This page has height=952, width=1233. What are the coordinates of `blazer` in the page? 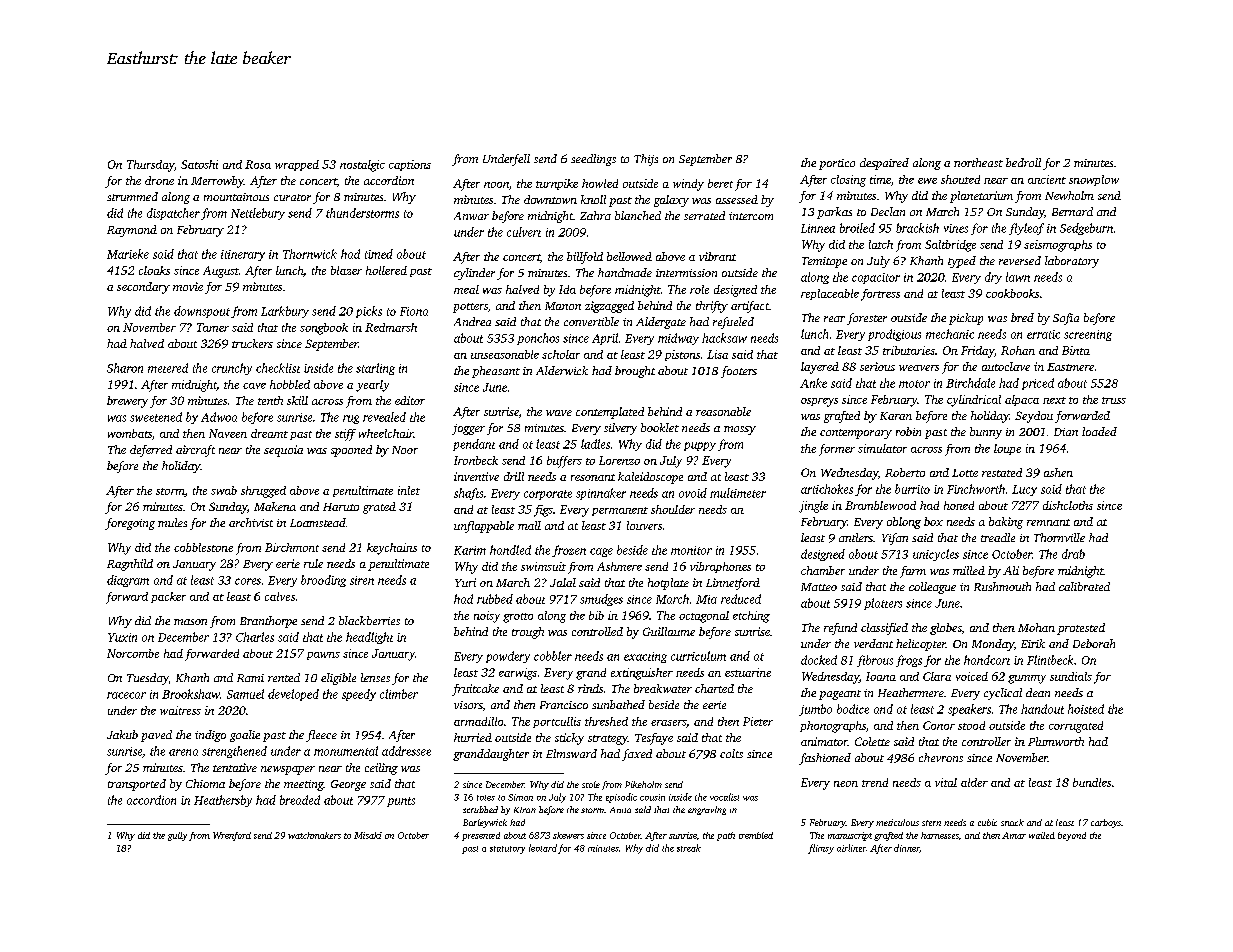 It's located at (346, 270).
